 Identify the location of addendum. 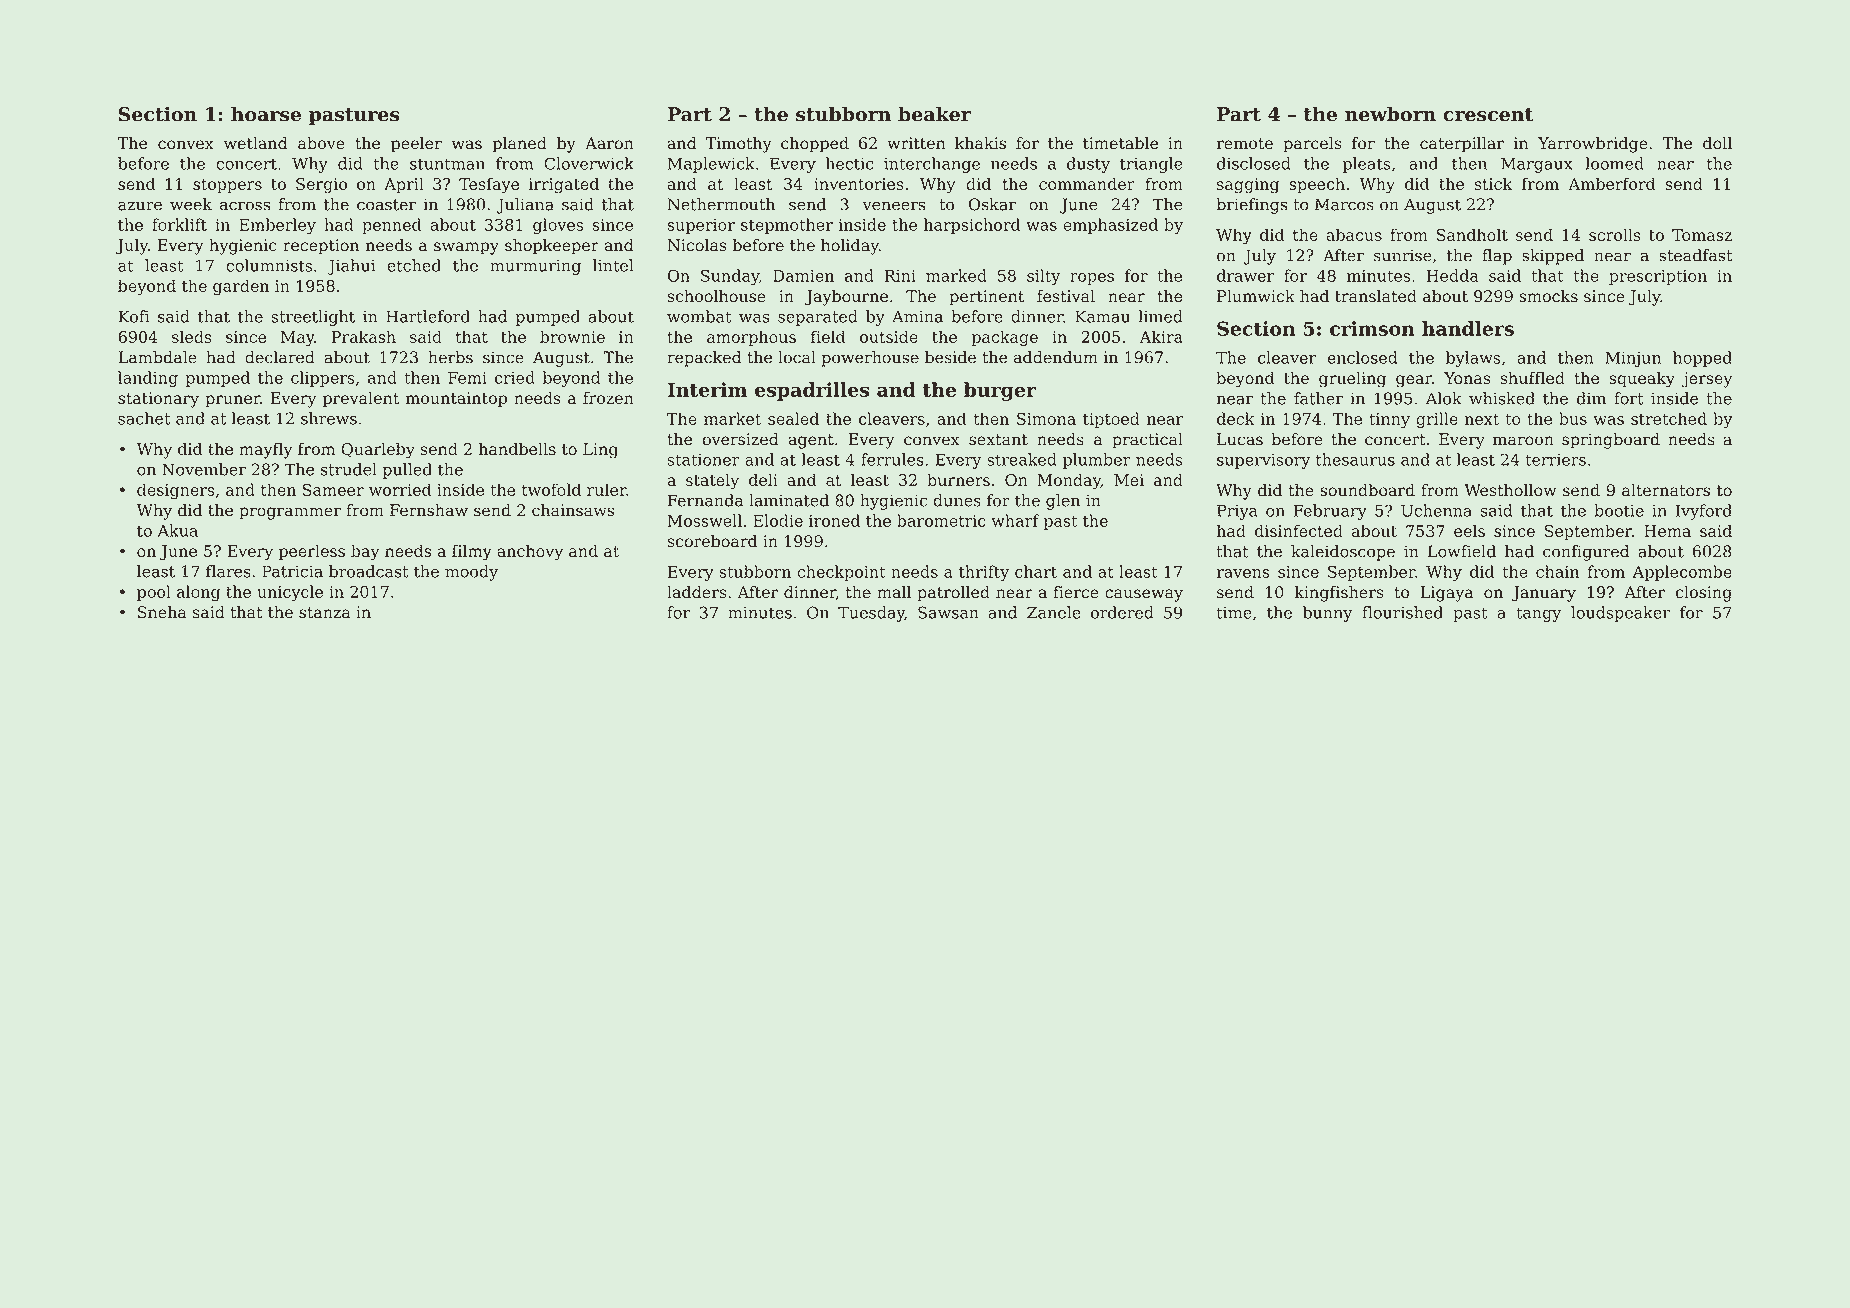
(1056, 357).
